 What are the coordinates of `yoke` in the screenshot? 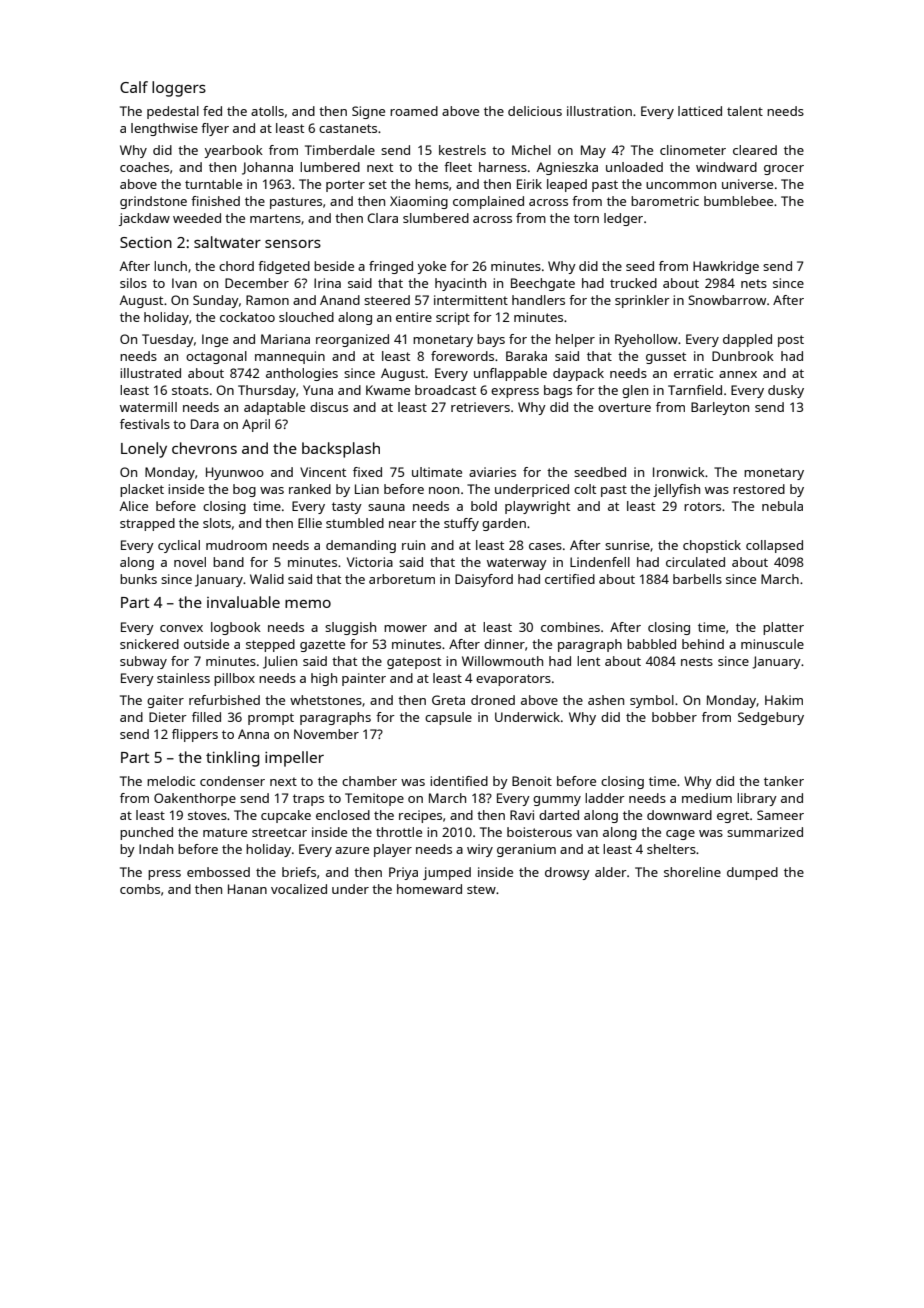 It's located at (431, 267).
